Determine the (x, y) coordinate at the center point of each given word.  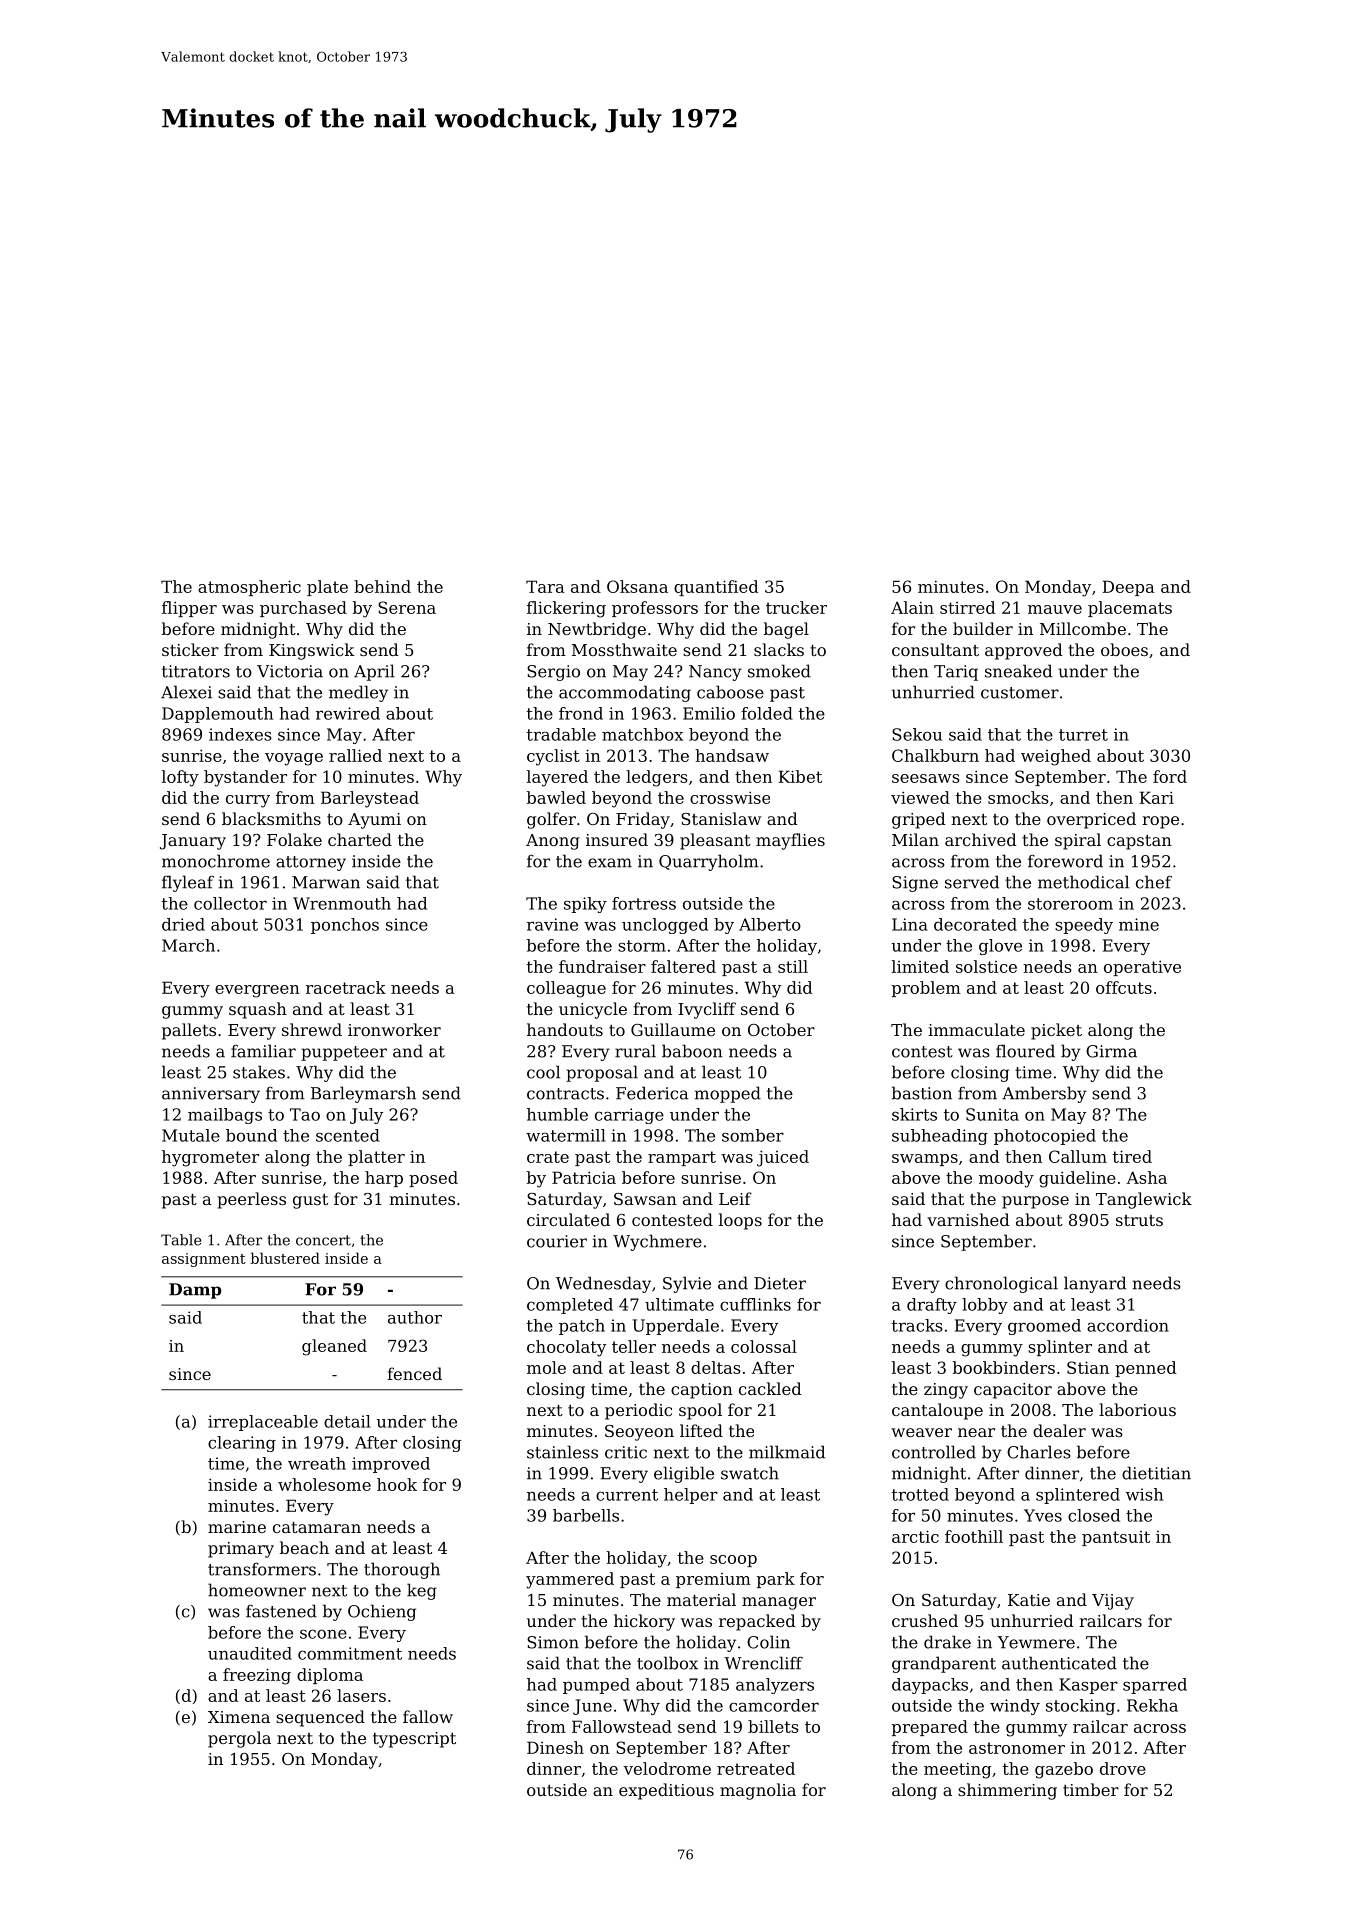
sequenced (320, 1718)
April (374, 672)
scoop (733, 1561)
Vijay (1113, 1602)
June (592, 1707)
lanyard (1095, 1284)
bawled (556, 797)
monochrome (216, 861)
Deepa (1128, 588)
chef (1154, 882)
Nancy (715, 673)
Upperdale (676, 1327)
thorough (402, 1570)
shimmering (1007, 1791)
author (415, 1317)
